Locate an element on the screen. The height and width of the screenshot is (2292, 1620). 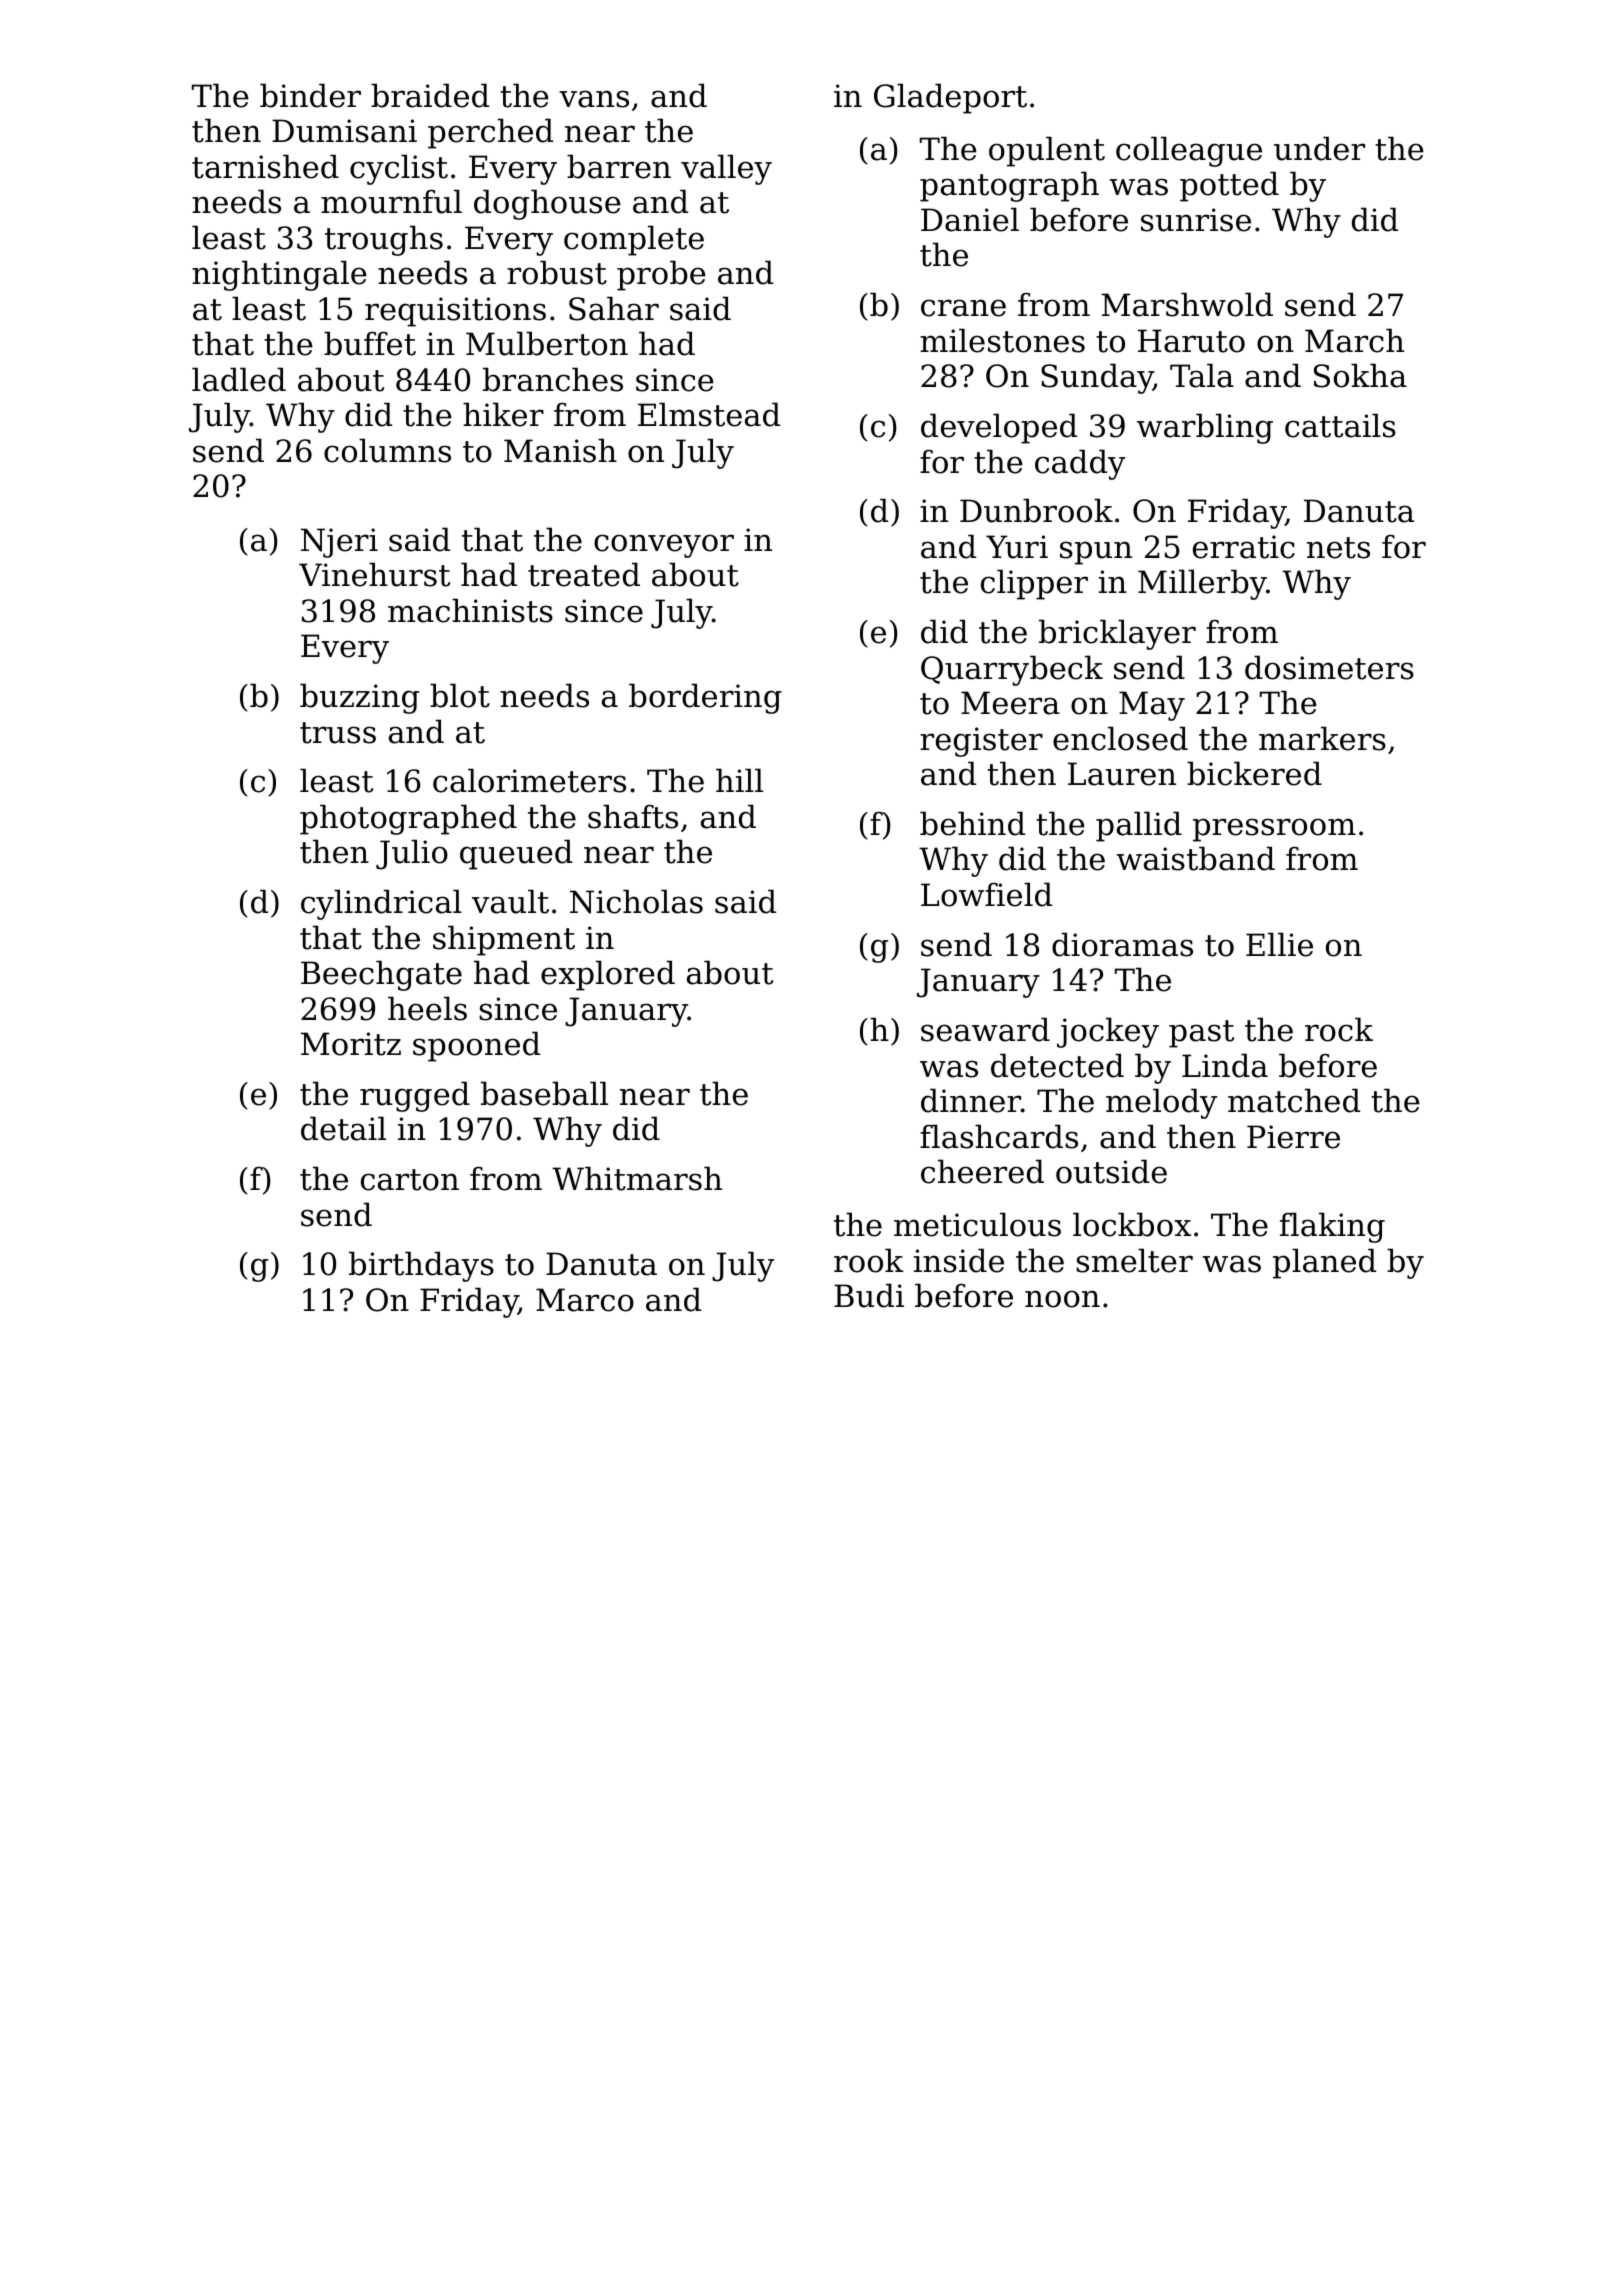
queued is located at coordinates (516, 854).
